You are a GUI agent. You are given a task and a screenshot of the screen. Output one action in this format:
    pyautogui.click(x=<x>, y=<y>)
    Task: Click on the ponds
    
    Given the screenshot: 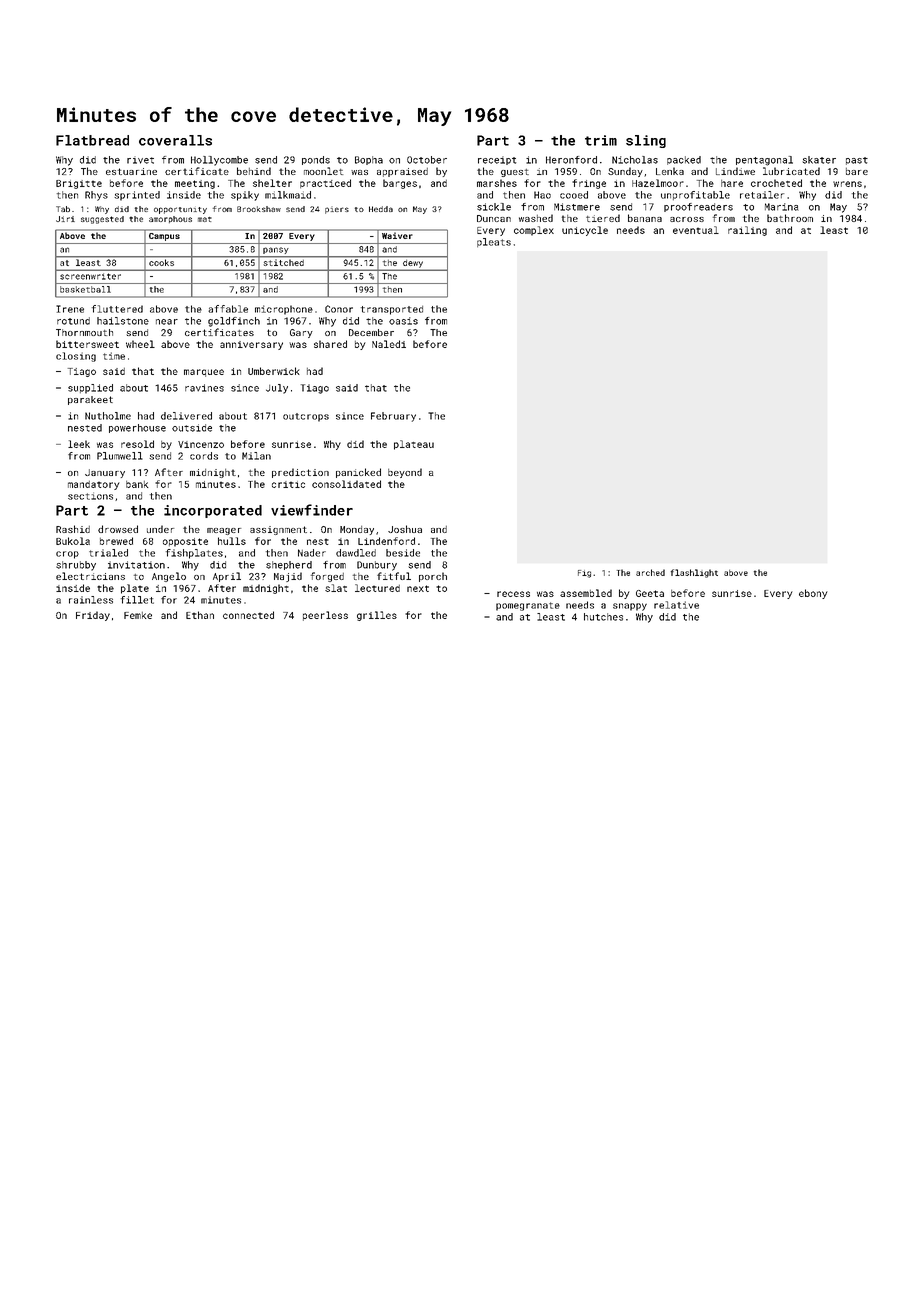 What is the action you would take?
    pyautogui.click(x=316, y=160)
